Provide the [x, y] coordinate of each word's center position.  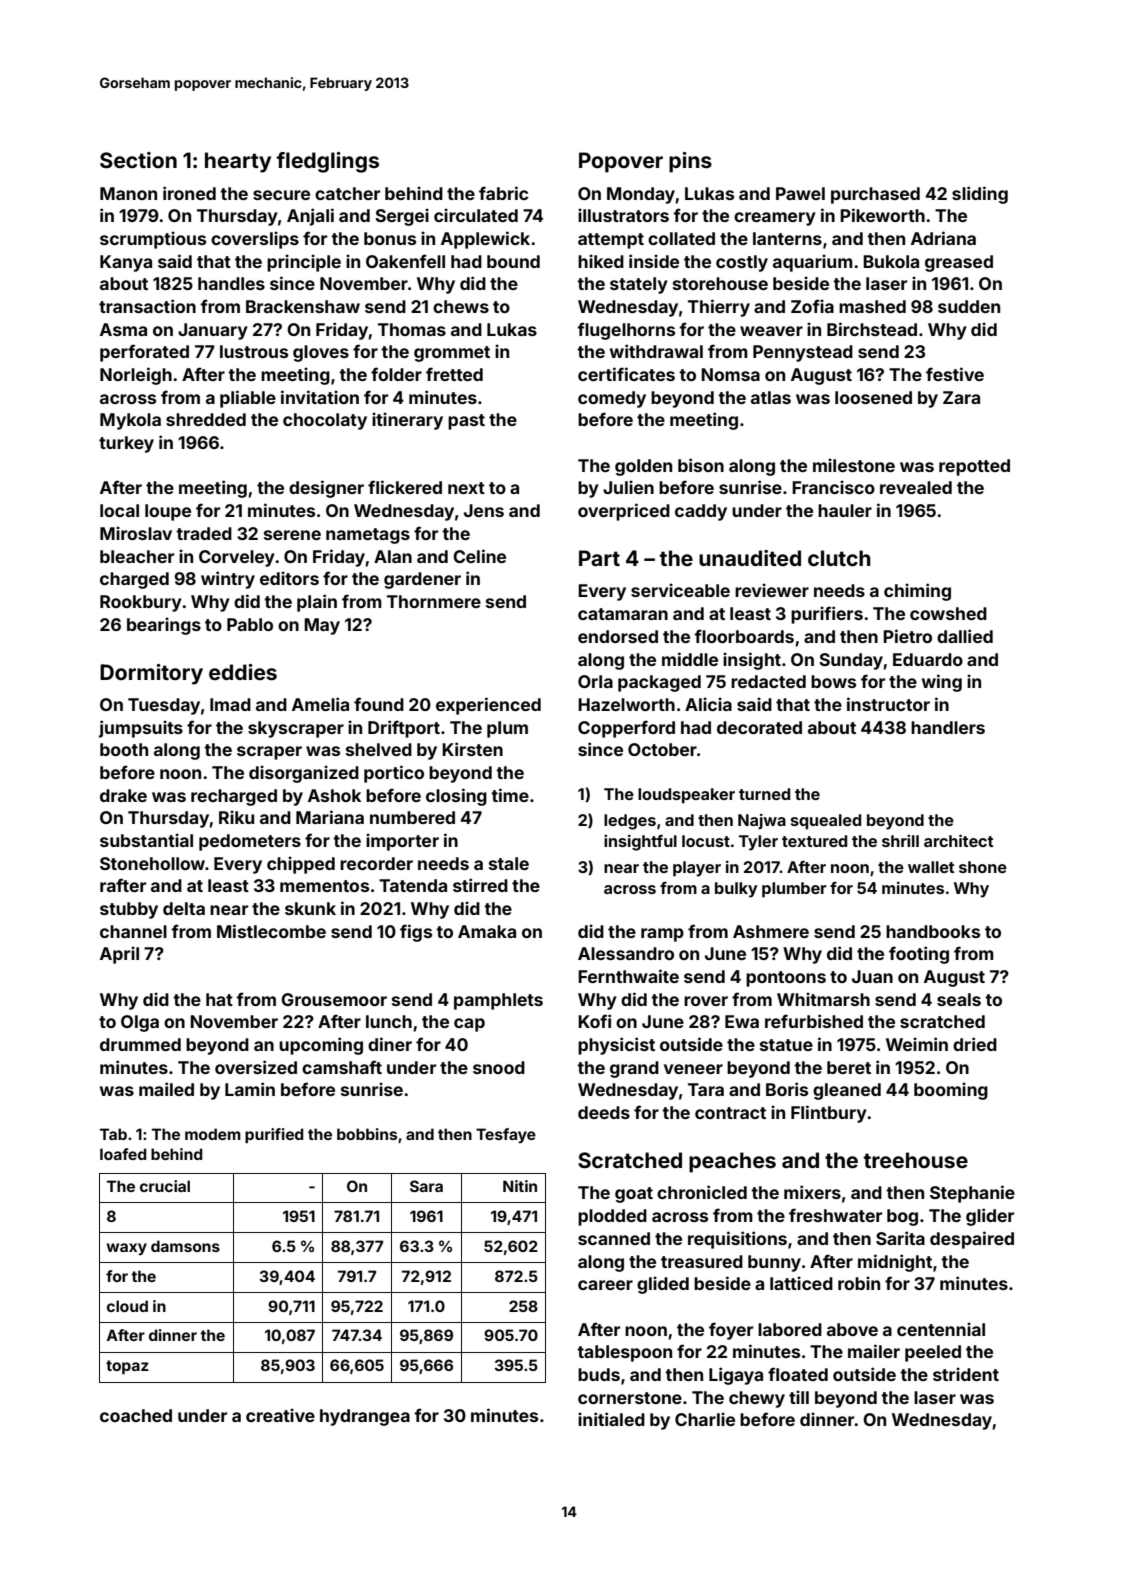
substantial [146, 840]
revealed [916, 487]
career [605, 1285]
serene [292, 535]
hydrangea [365, 1417]
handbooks [933, 931]
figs [416, 933]
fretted [454, 374]
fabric [503, 193]
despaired [972, 1240]
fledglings [328, 162]
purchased [875, 195]
